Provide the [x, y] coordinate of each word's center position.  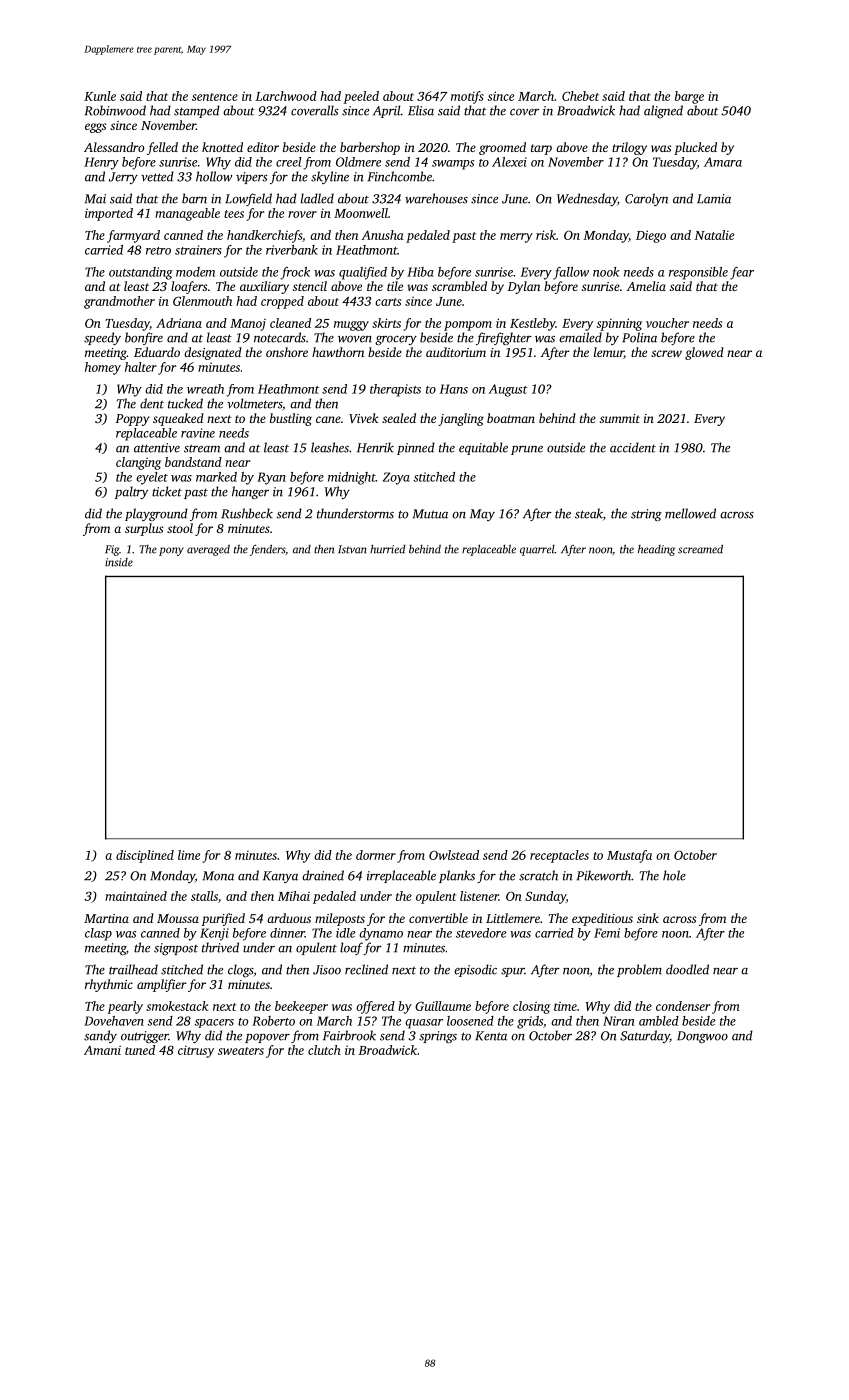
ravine [198, 433]
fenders [267, 550]
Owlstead [454, 855]
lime [189, 855]
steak [589, 513]
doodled [687, 969]
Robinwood [115, 110]
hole [674, 875]
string [646, 515]
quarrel [537, 550]
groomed [502, 148]
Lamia [714, 199]
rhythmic [109, 985]
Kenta [491, 1036]
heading [656, 550]
